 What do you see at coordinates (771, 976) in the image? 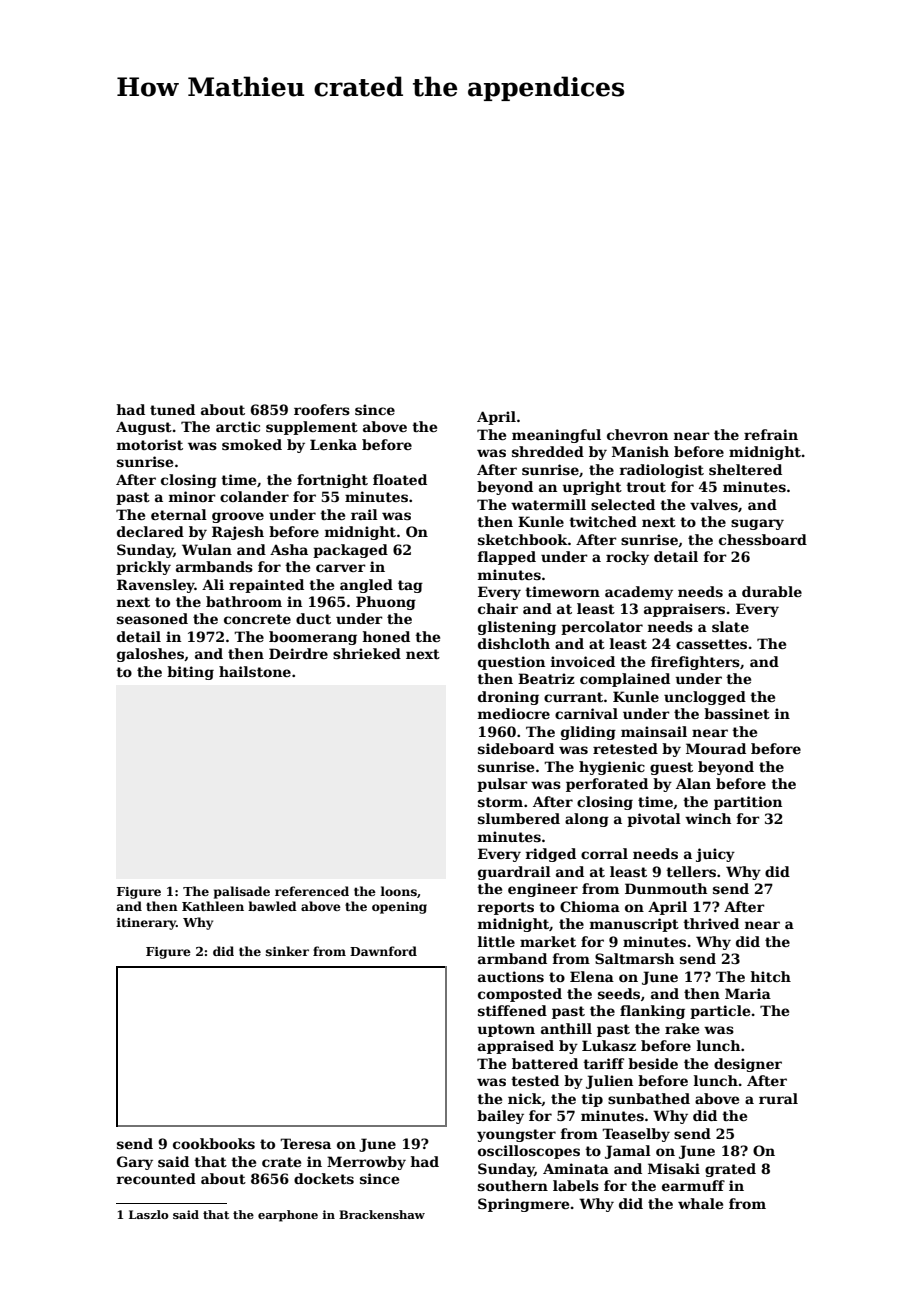
I see `hitch` at bounding box center [771, 976].
